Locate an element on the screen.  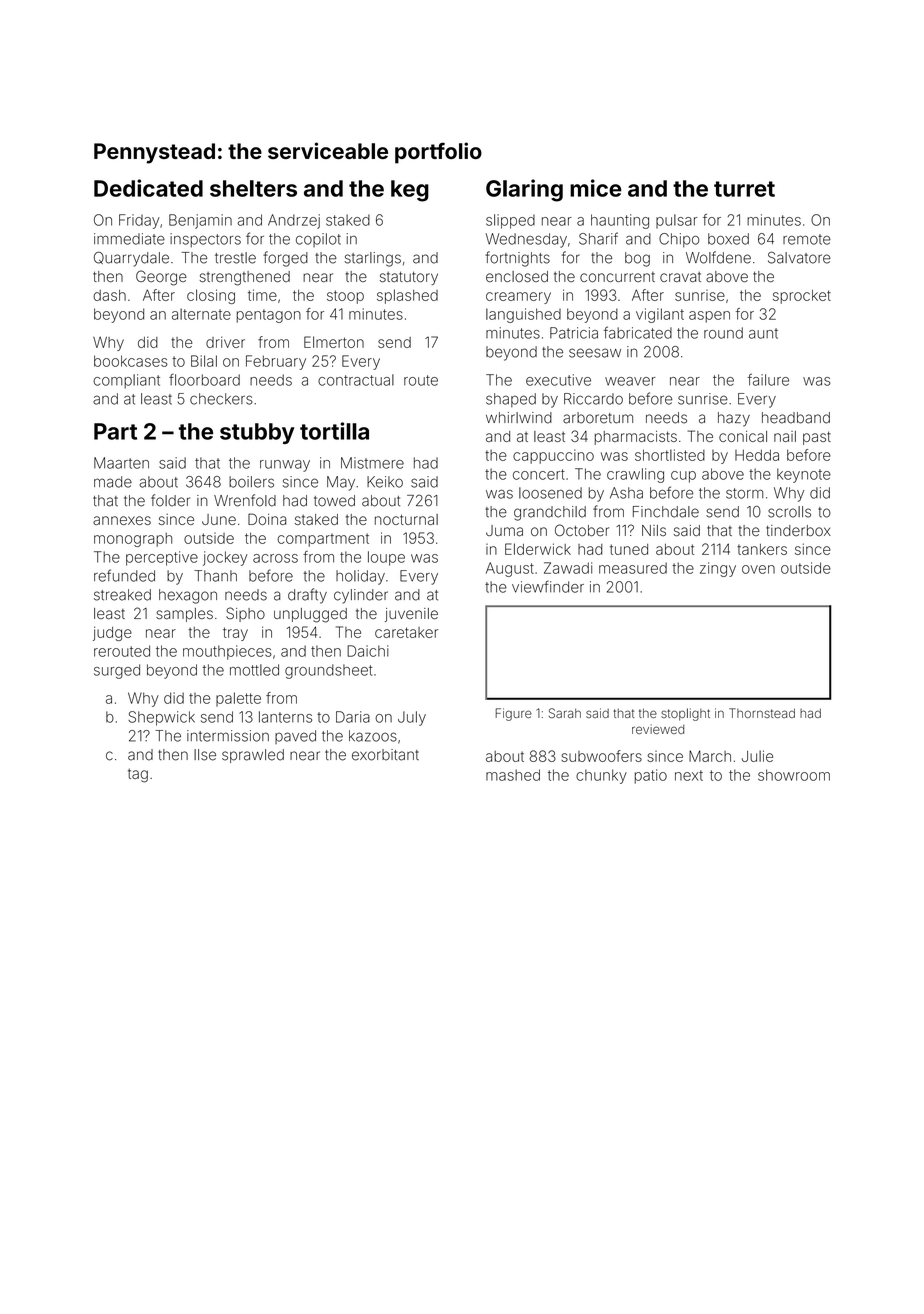
Thornstead is located at coordinates (762, 713).
